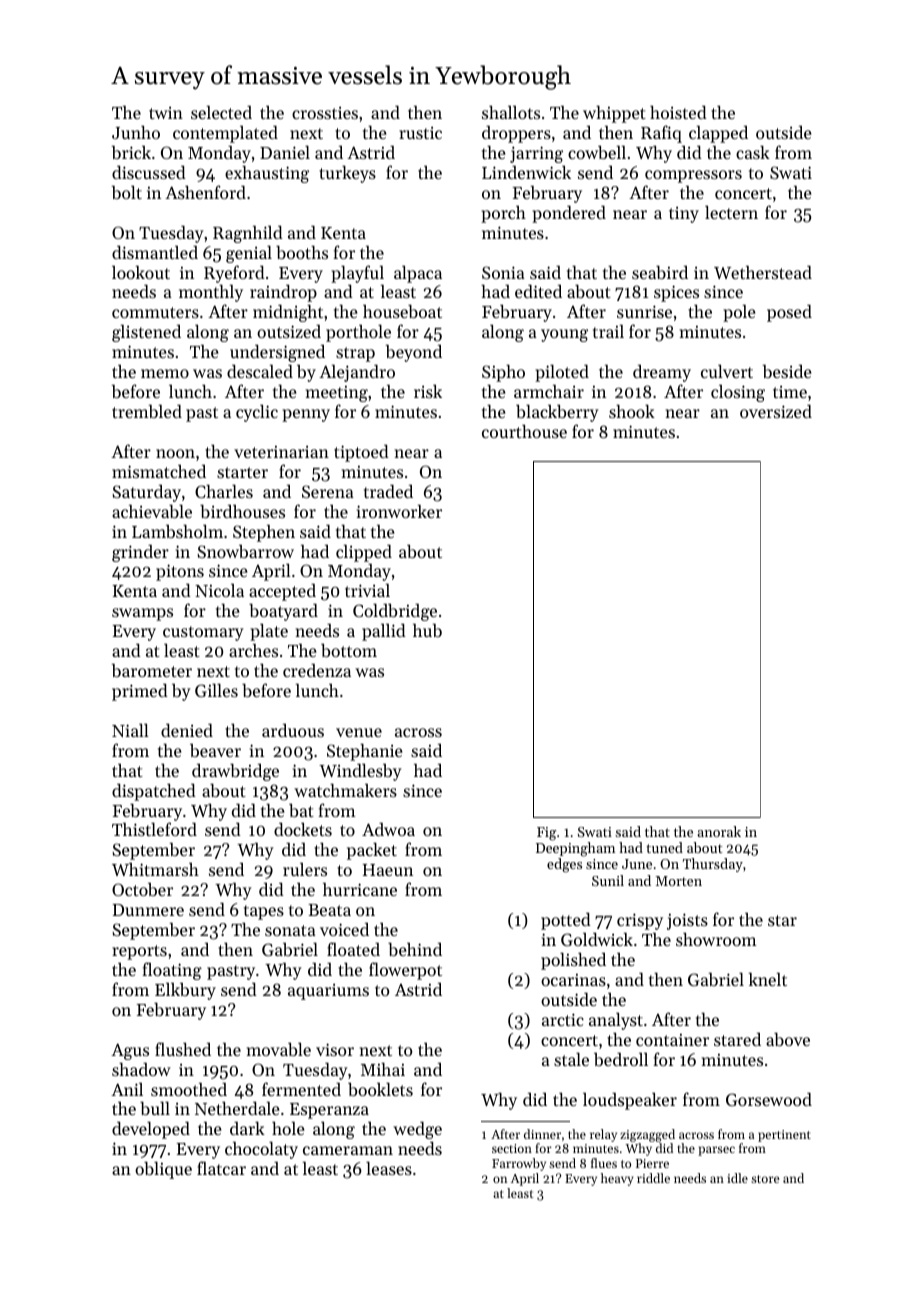 This screenshot has width=924, height=1308. I want to click on crossties, so click(325, 112).
